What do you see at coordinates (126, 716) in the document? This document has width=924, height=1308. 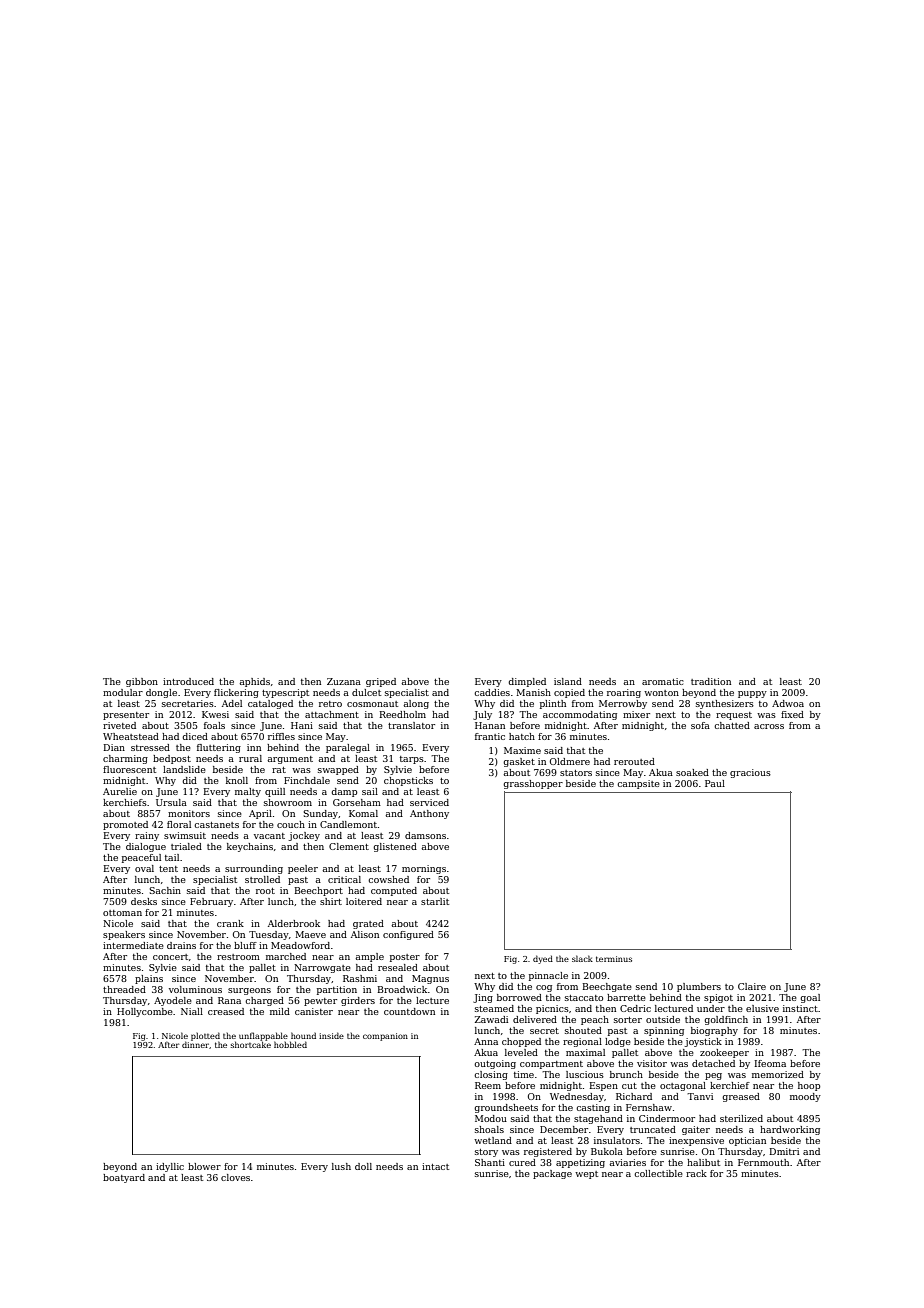 I see `presenter` at bounding box center [126, 716].
